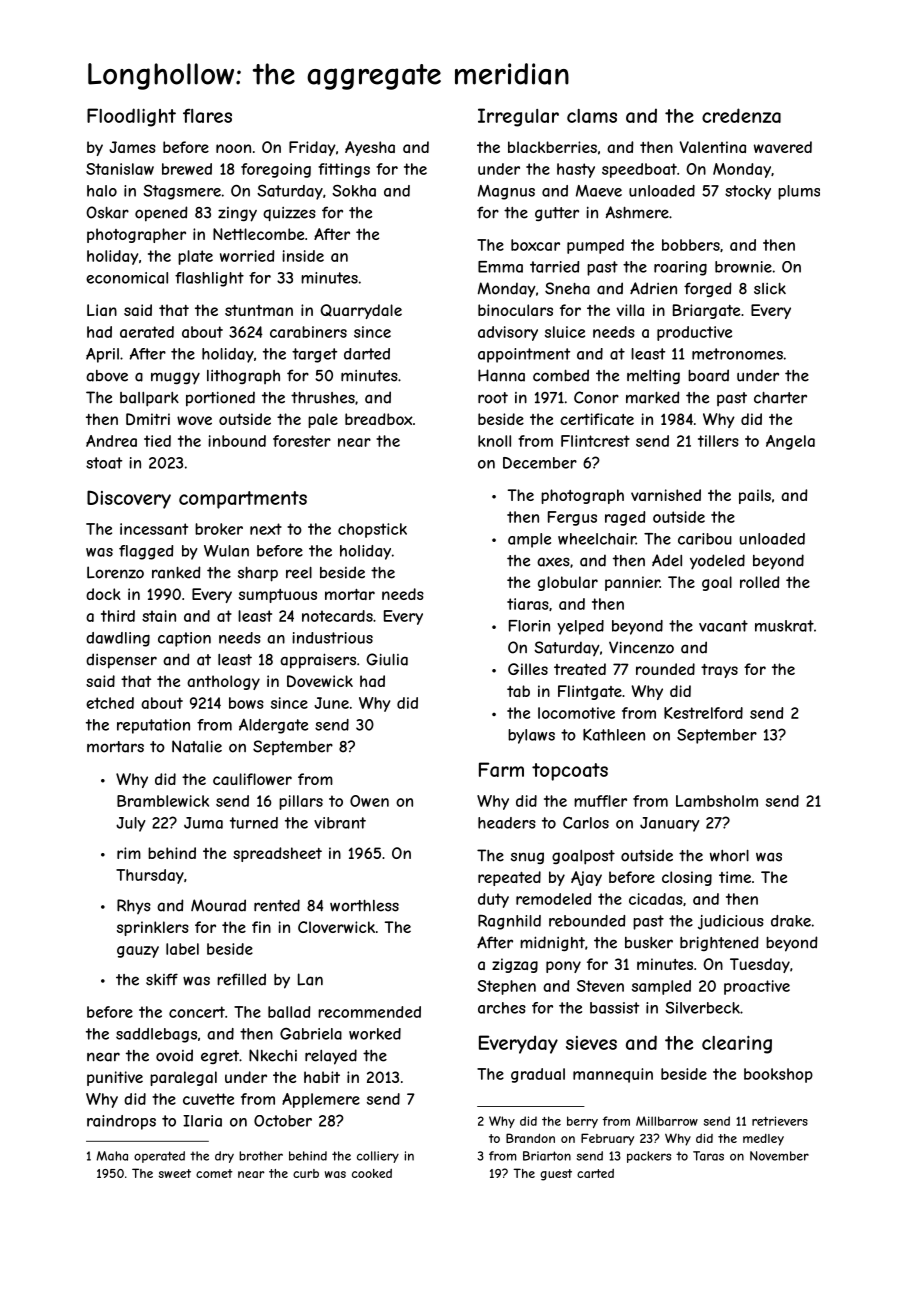  What do you see at coordinates (500, 267) in the screenshot?
I see `Emma` at bounding box center [500, 267].
